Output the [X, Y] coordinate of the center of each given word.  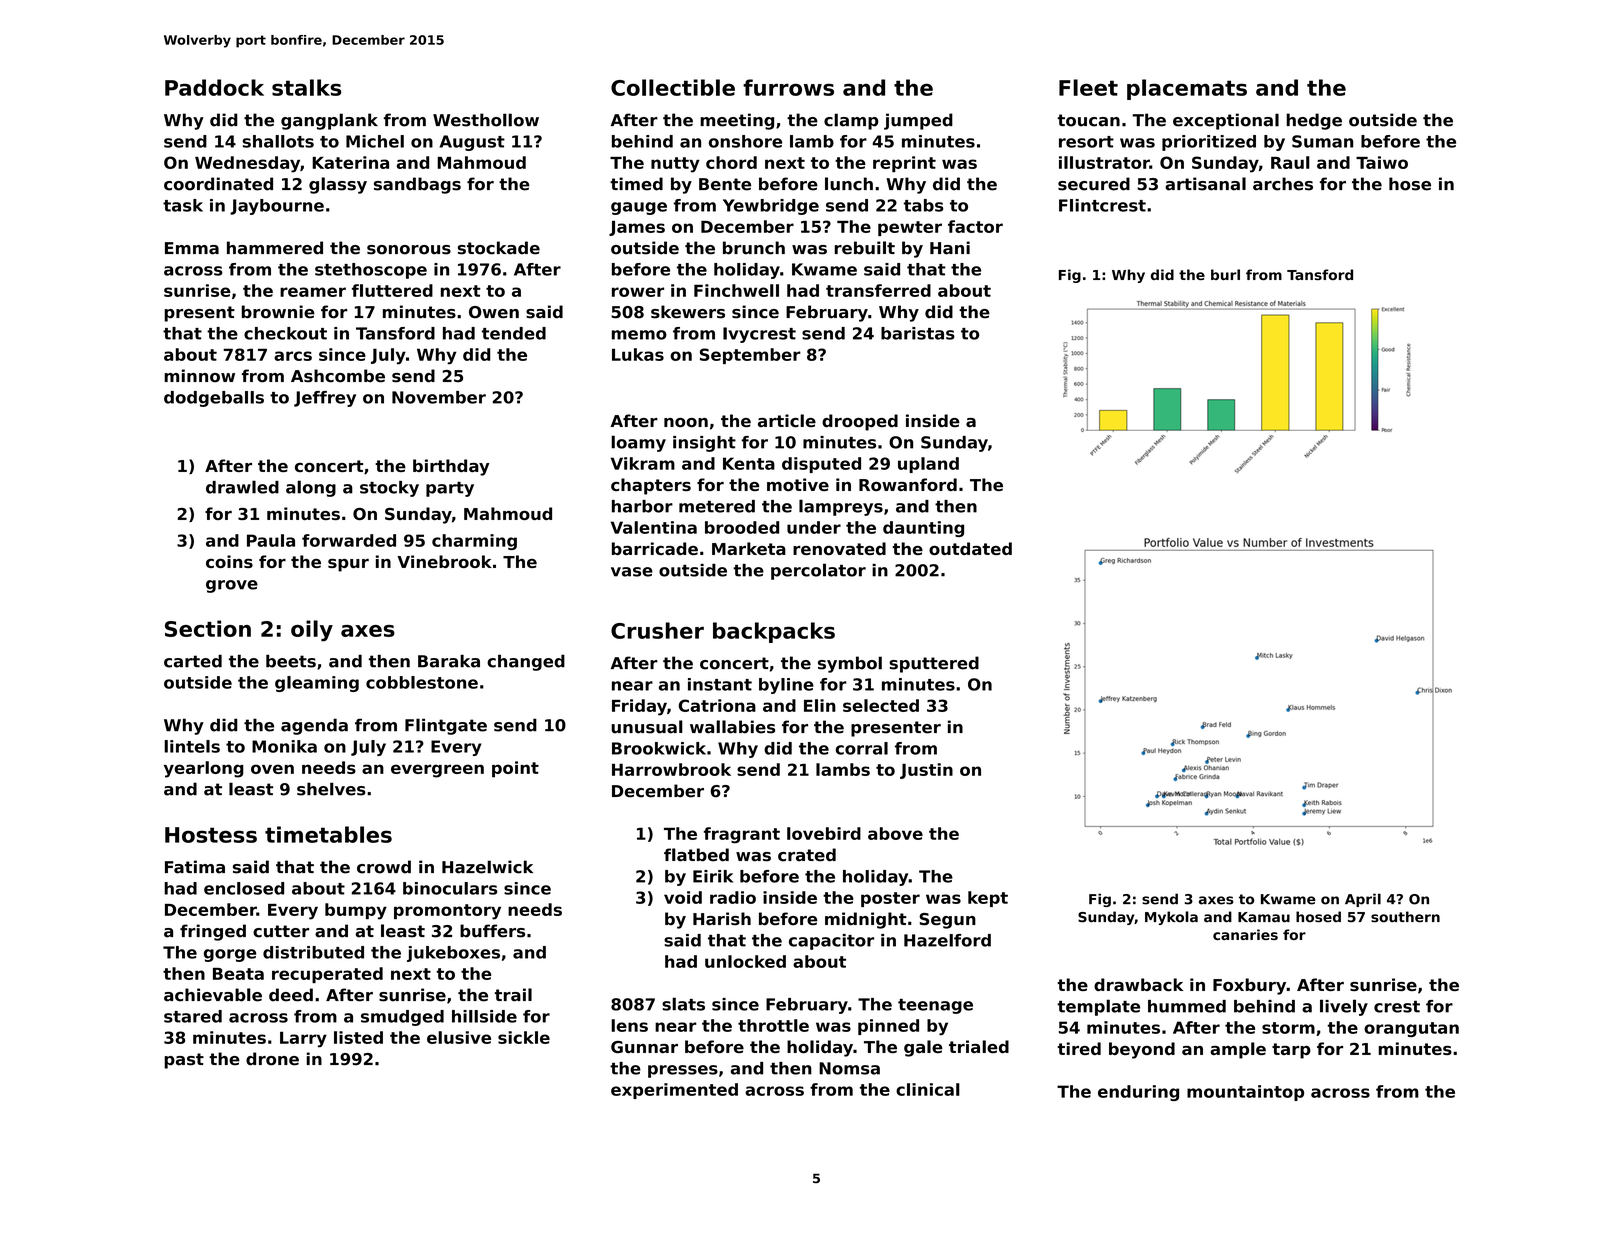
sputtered [934, 664]
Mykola [1171, 918]
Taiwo [1382, 162]
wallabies [732, 727]
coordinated [218, 184]
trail [513, 995]
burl [1225, 274]
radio [733, 897]
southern [1405, 917]
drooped [860, 422]
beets [291, 661]
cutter [281, 931]
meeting [737, 121]
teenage [935, 1006]
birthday [451, 467]
